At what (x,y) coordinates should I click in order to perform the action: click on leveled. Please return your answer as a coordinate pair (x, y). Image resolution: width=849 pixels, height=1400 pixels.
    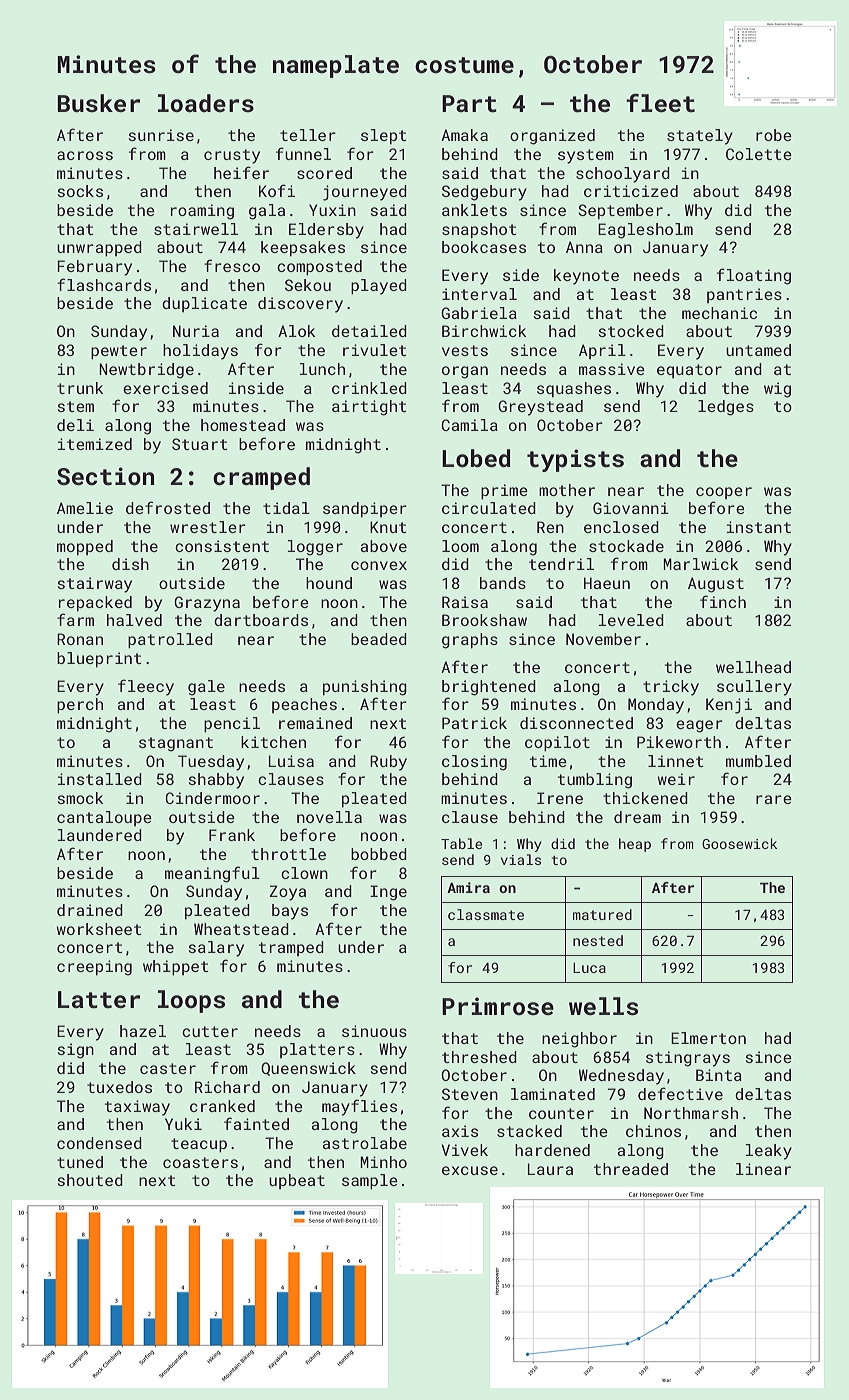
    Looking at the image, I should click on (631, 620).
